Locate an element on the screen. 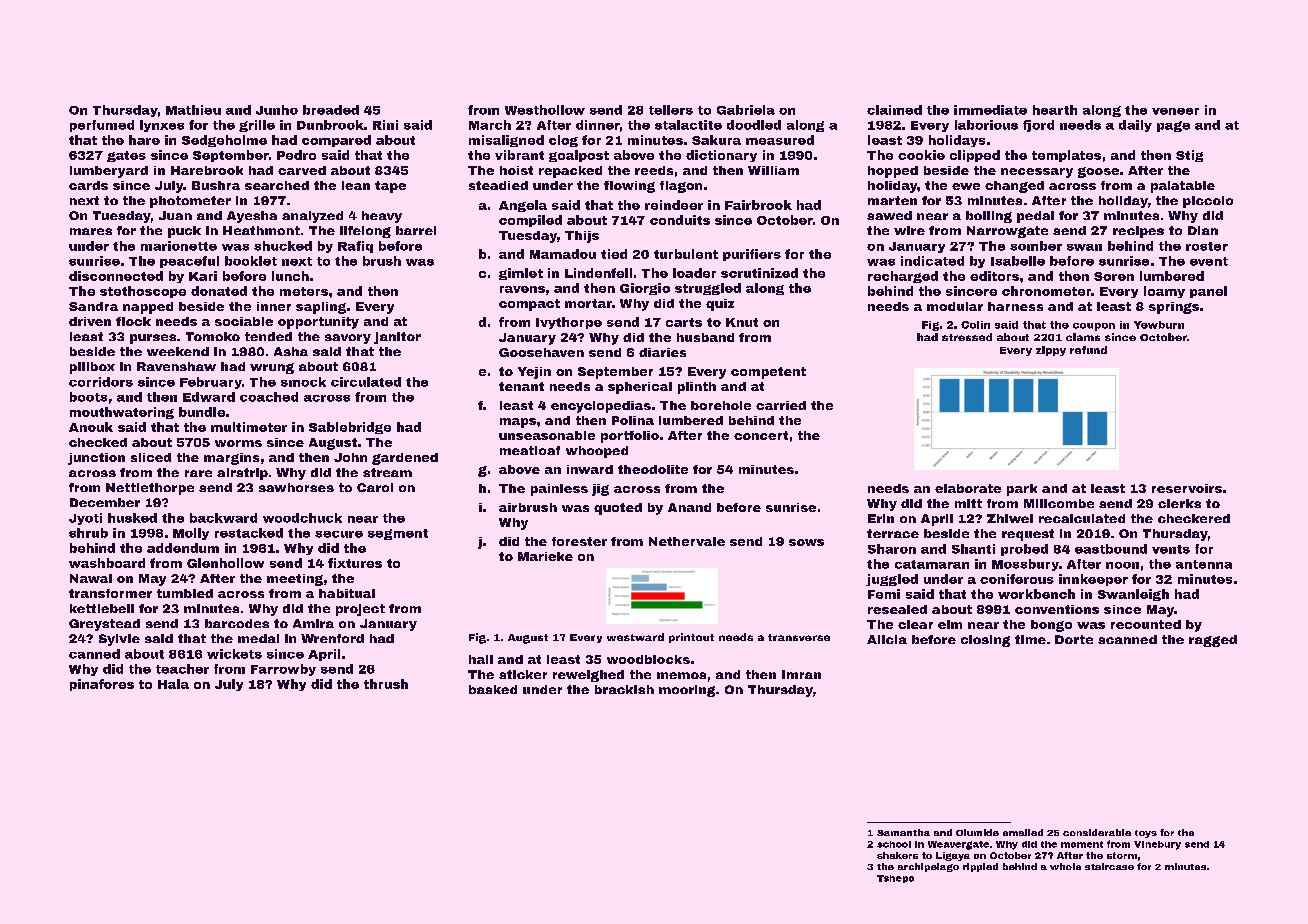 This screenshot has height=924, width=1308. pinafores is located at coordinates (102, 685).
